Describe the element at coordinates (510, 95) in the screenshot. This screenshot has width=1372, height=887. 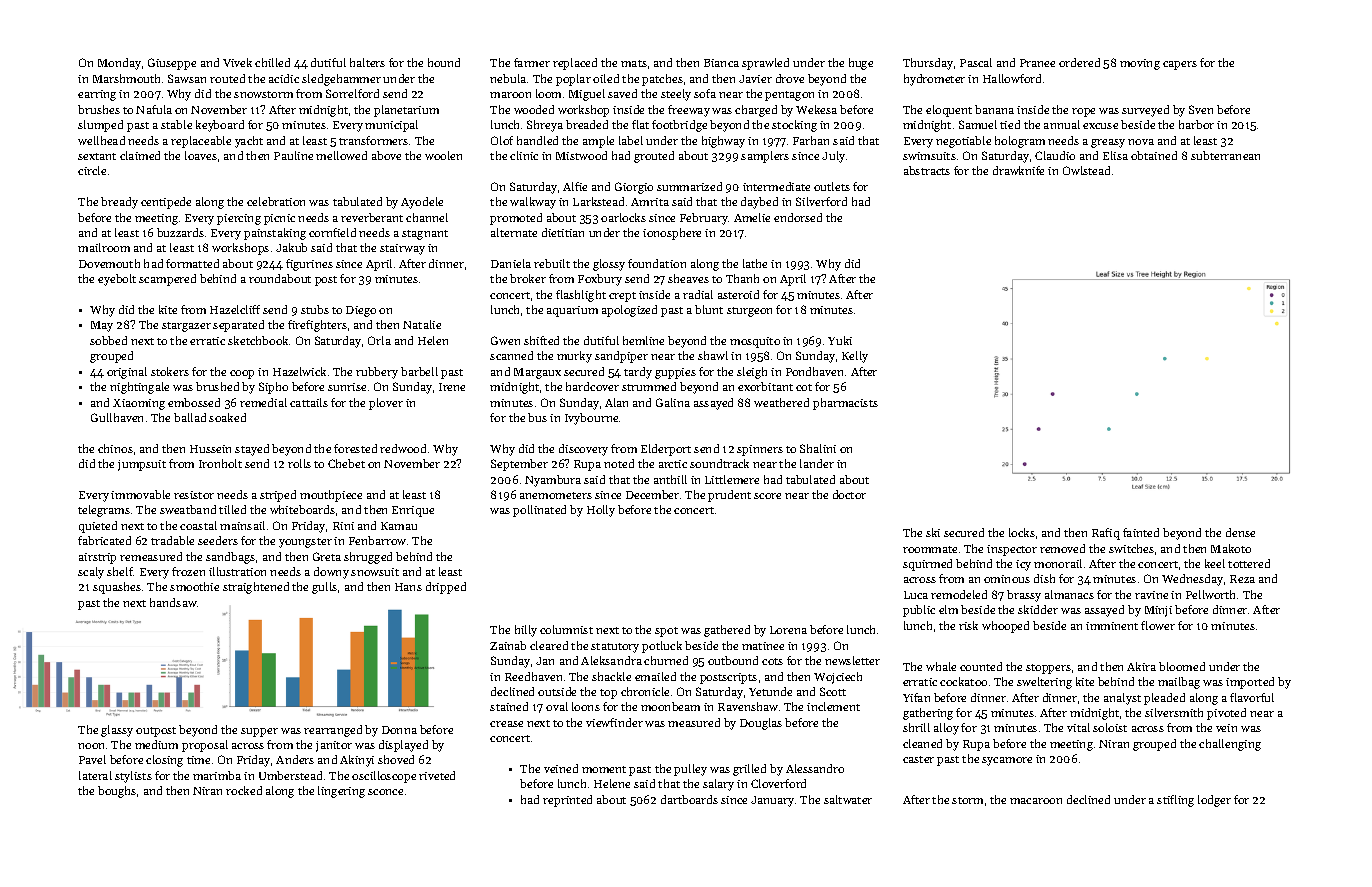
I see `maroon` at that location.
